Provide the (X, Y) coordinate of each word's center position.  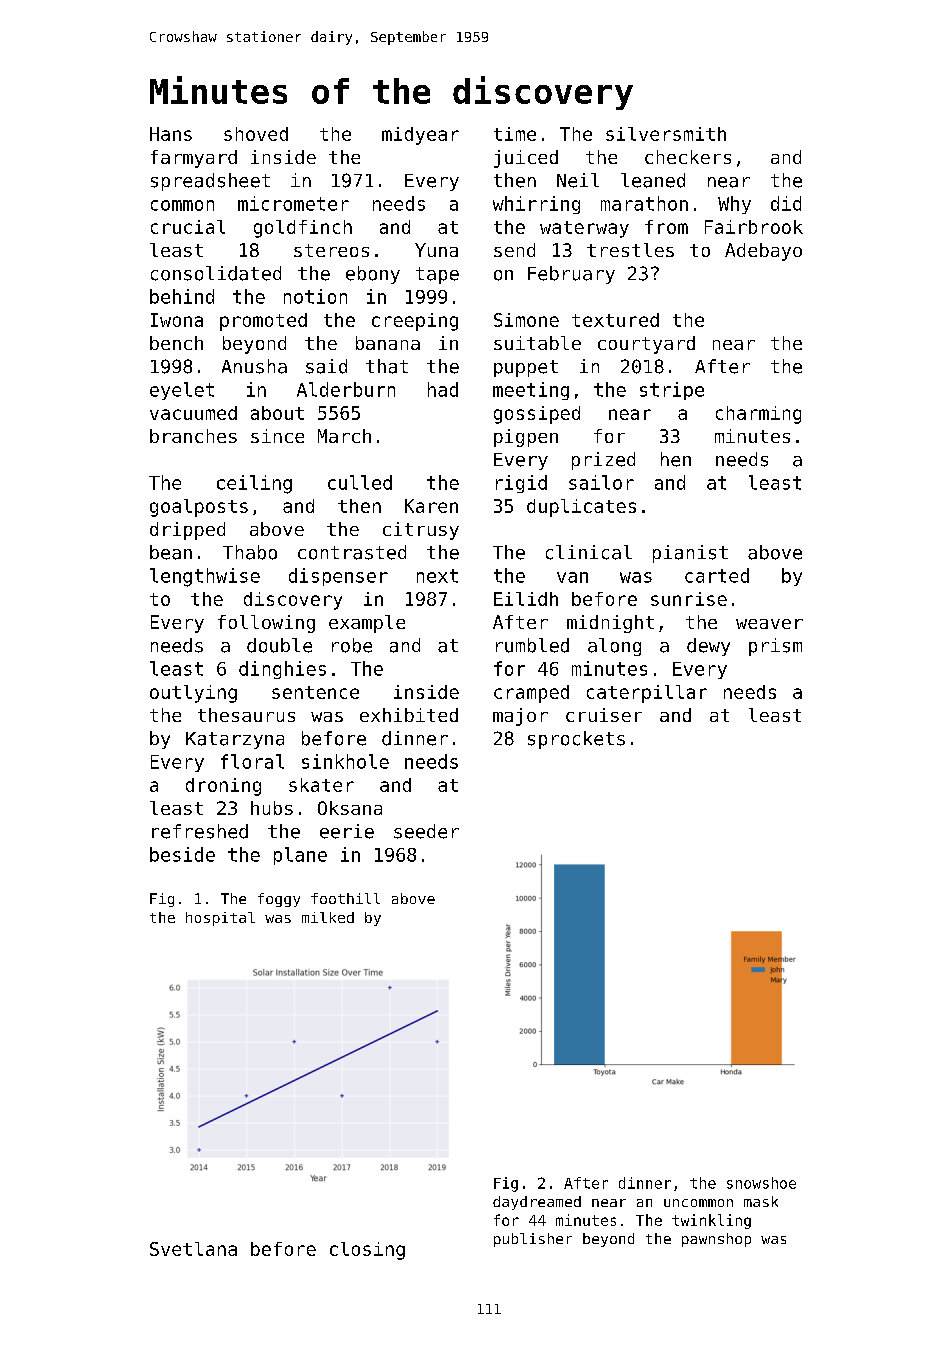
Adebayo (763, 252)
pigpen (526, 438)
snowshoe (761, 1183)
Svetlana (193, 1249)
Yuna (436, 250)
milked (328, 917)
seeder (426, 831)
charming (758, 415)
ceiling (254, 484)
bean (171, 552)
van (572, 577)
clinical (589, 552)
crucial (188, 227)
